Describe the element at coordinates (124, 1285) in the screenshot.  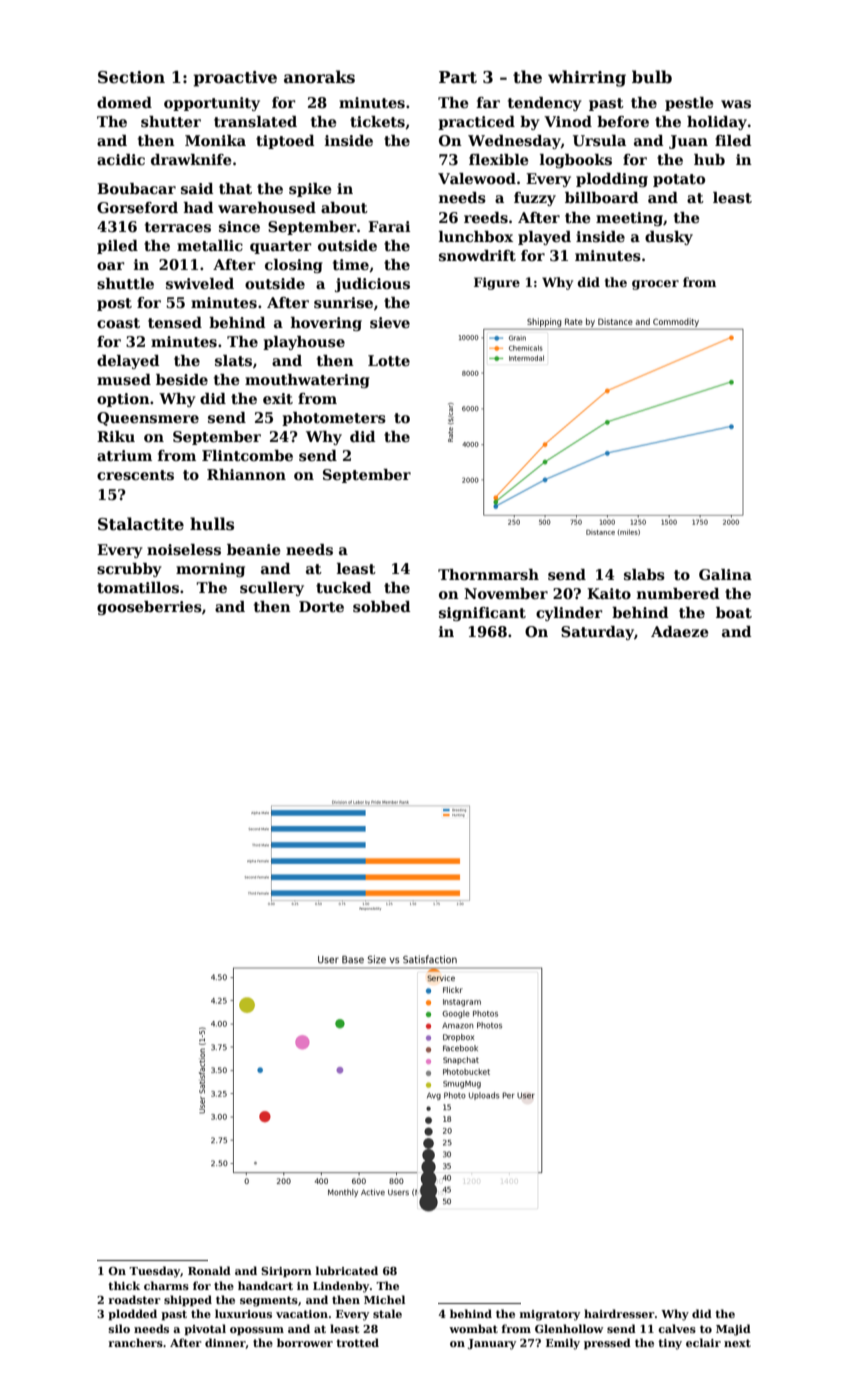
I see `thick` at that location.
